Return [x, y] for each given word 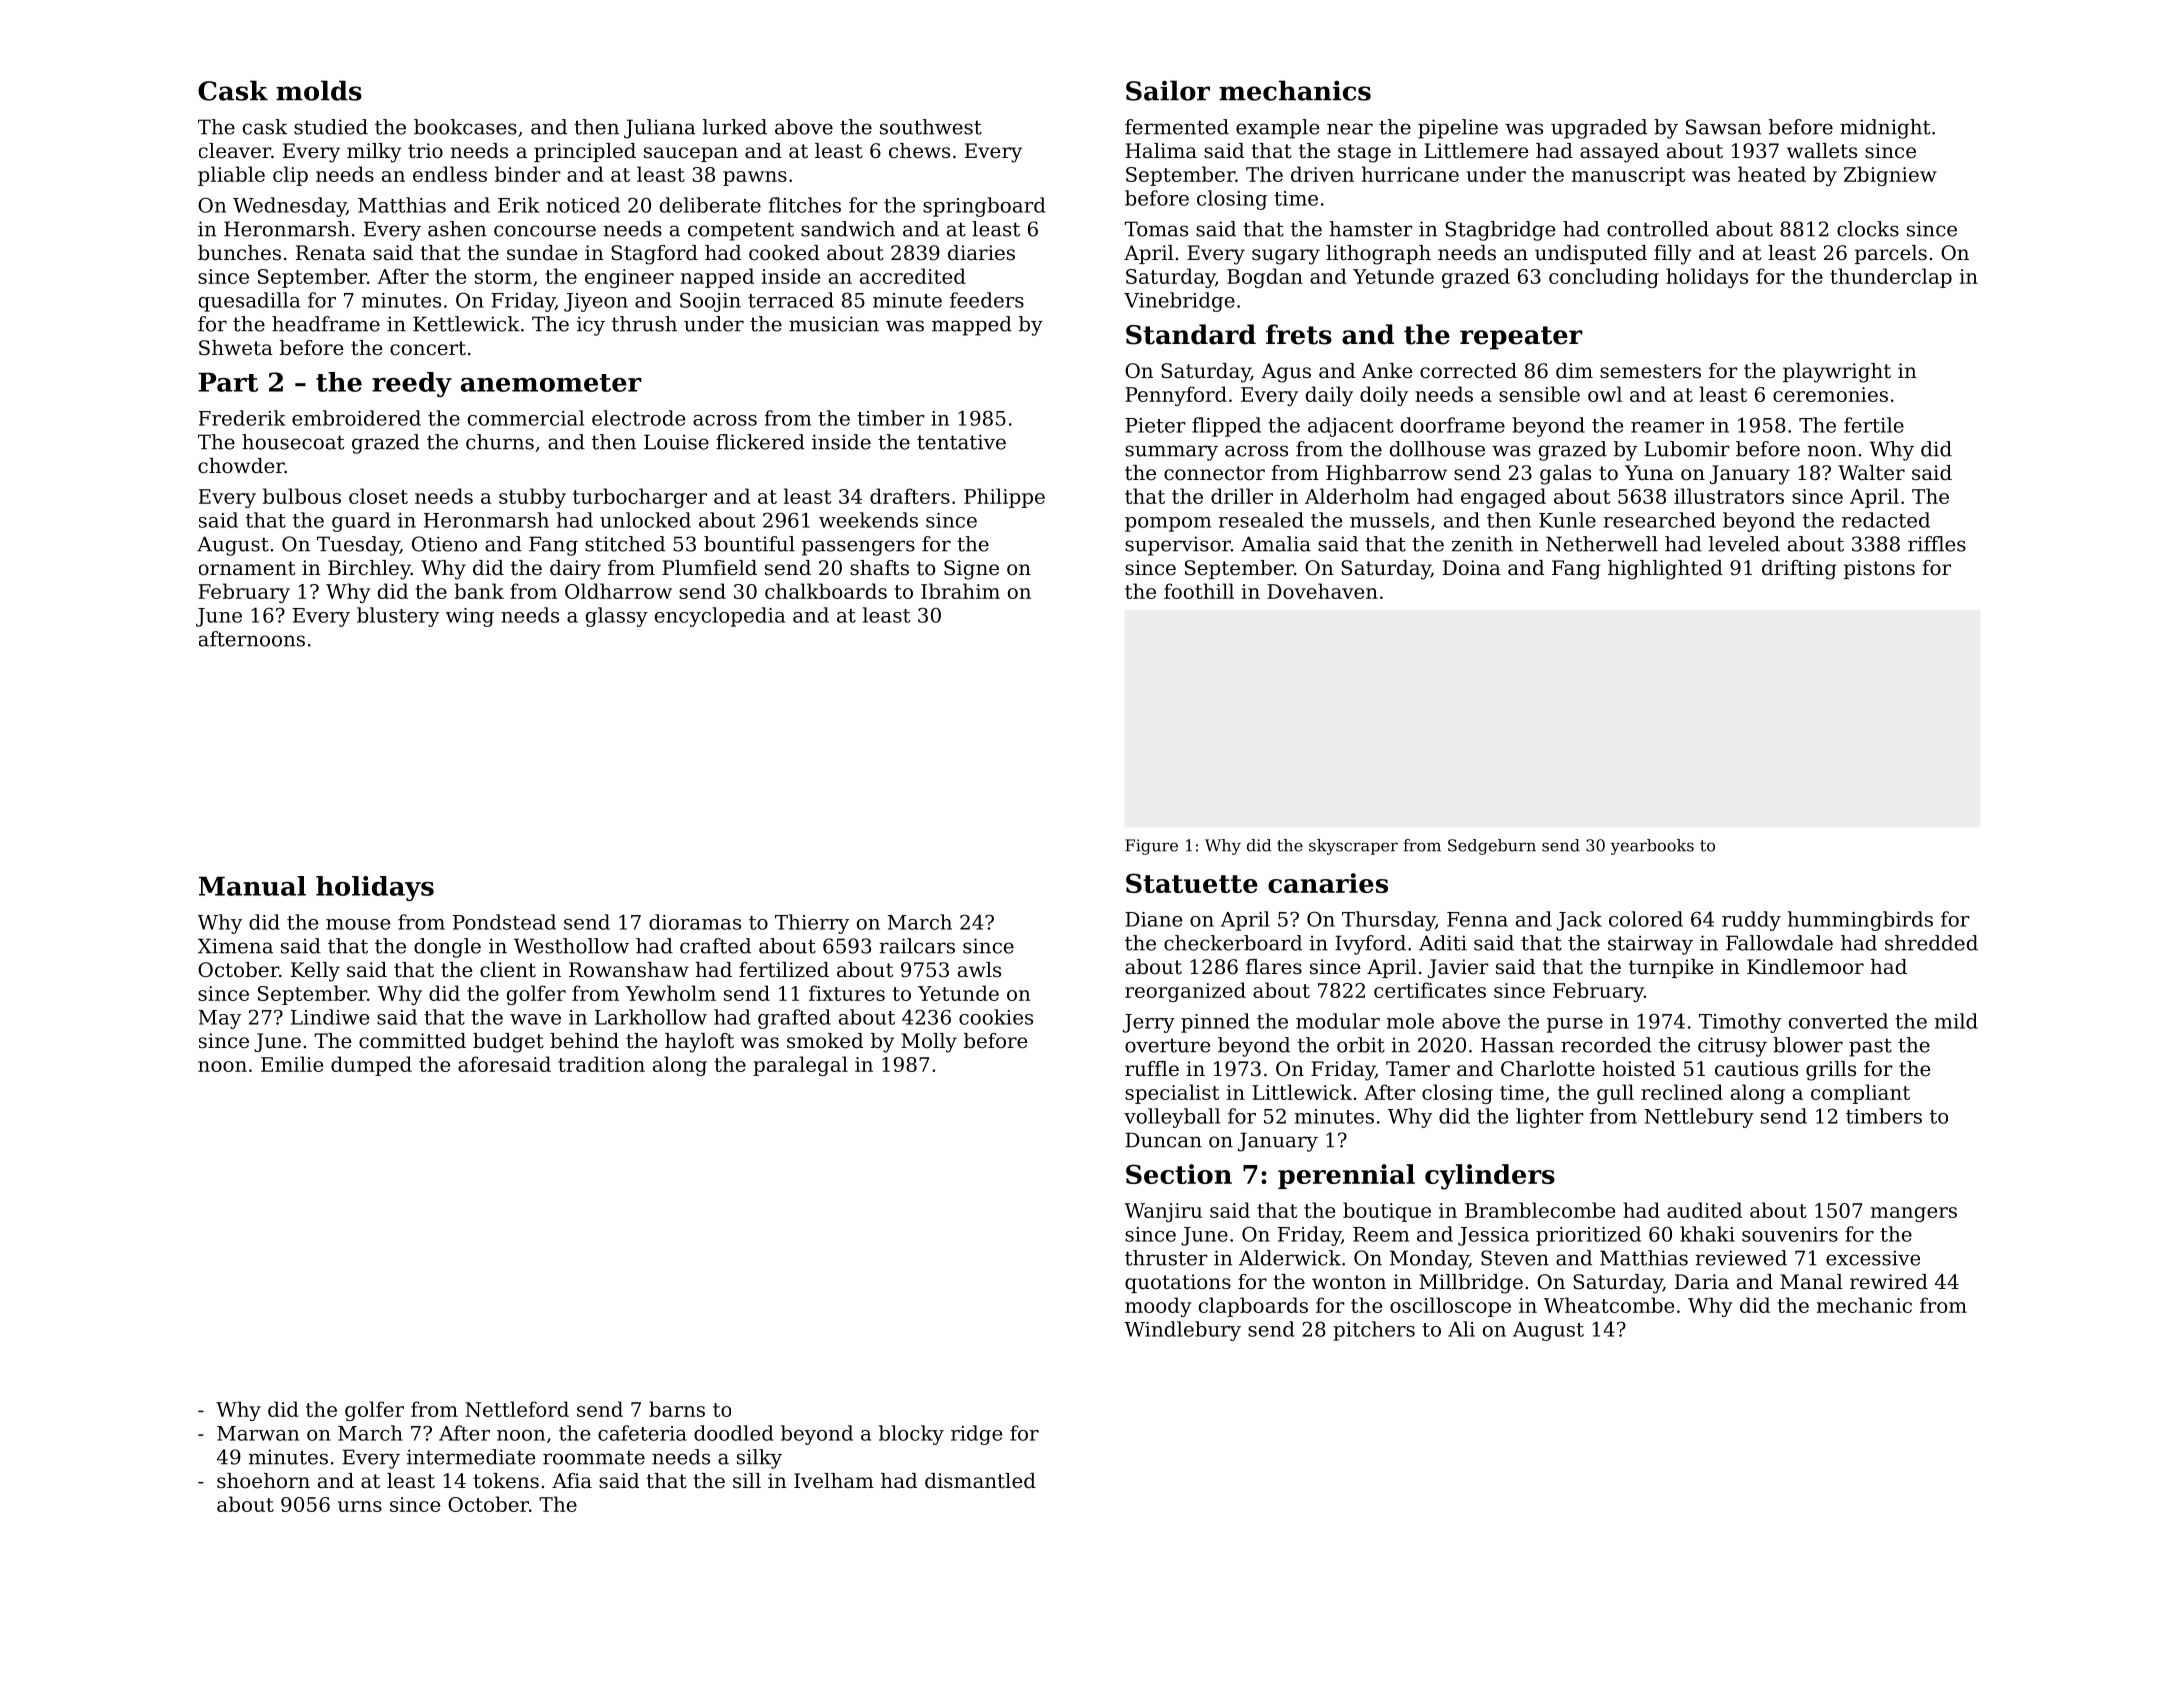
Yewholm [671, 993]
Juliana [660, 129]
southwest [931, 127]
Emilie [292, 1064]
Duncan [1163, 1140]
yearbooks [1652, 847]
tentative [961, 442]
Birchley [369, 570]
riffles [1937, 544]
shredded [1931, 943]
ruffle [1152, 1068]
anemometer [551, 383]
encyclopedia [720, 617]
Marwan [258, 1433]
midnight [1885, 129]
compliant [1860, 1094]
